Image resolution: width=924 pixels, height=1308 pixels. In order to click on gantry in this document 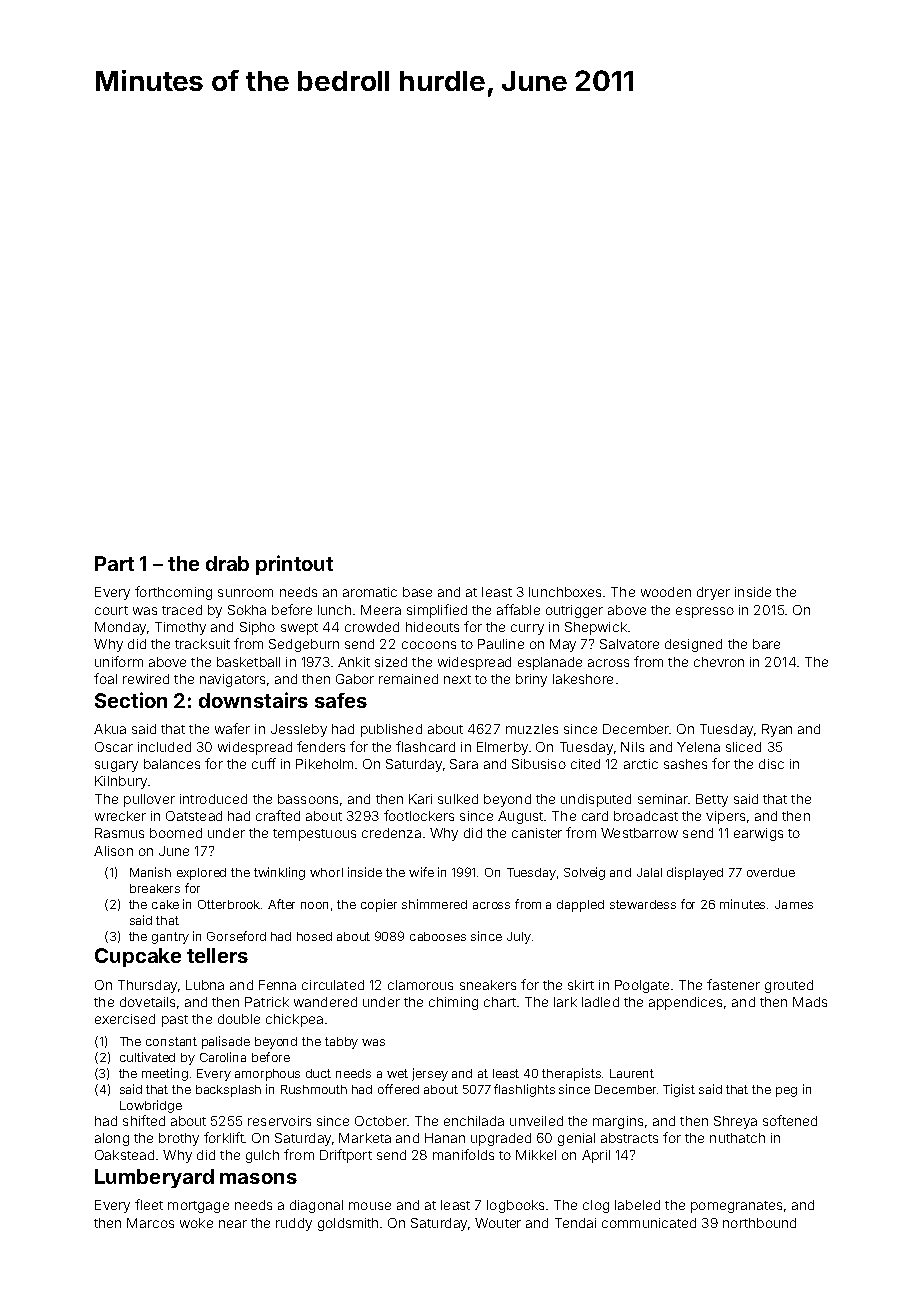, I will do `click(170, 938)`.
